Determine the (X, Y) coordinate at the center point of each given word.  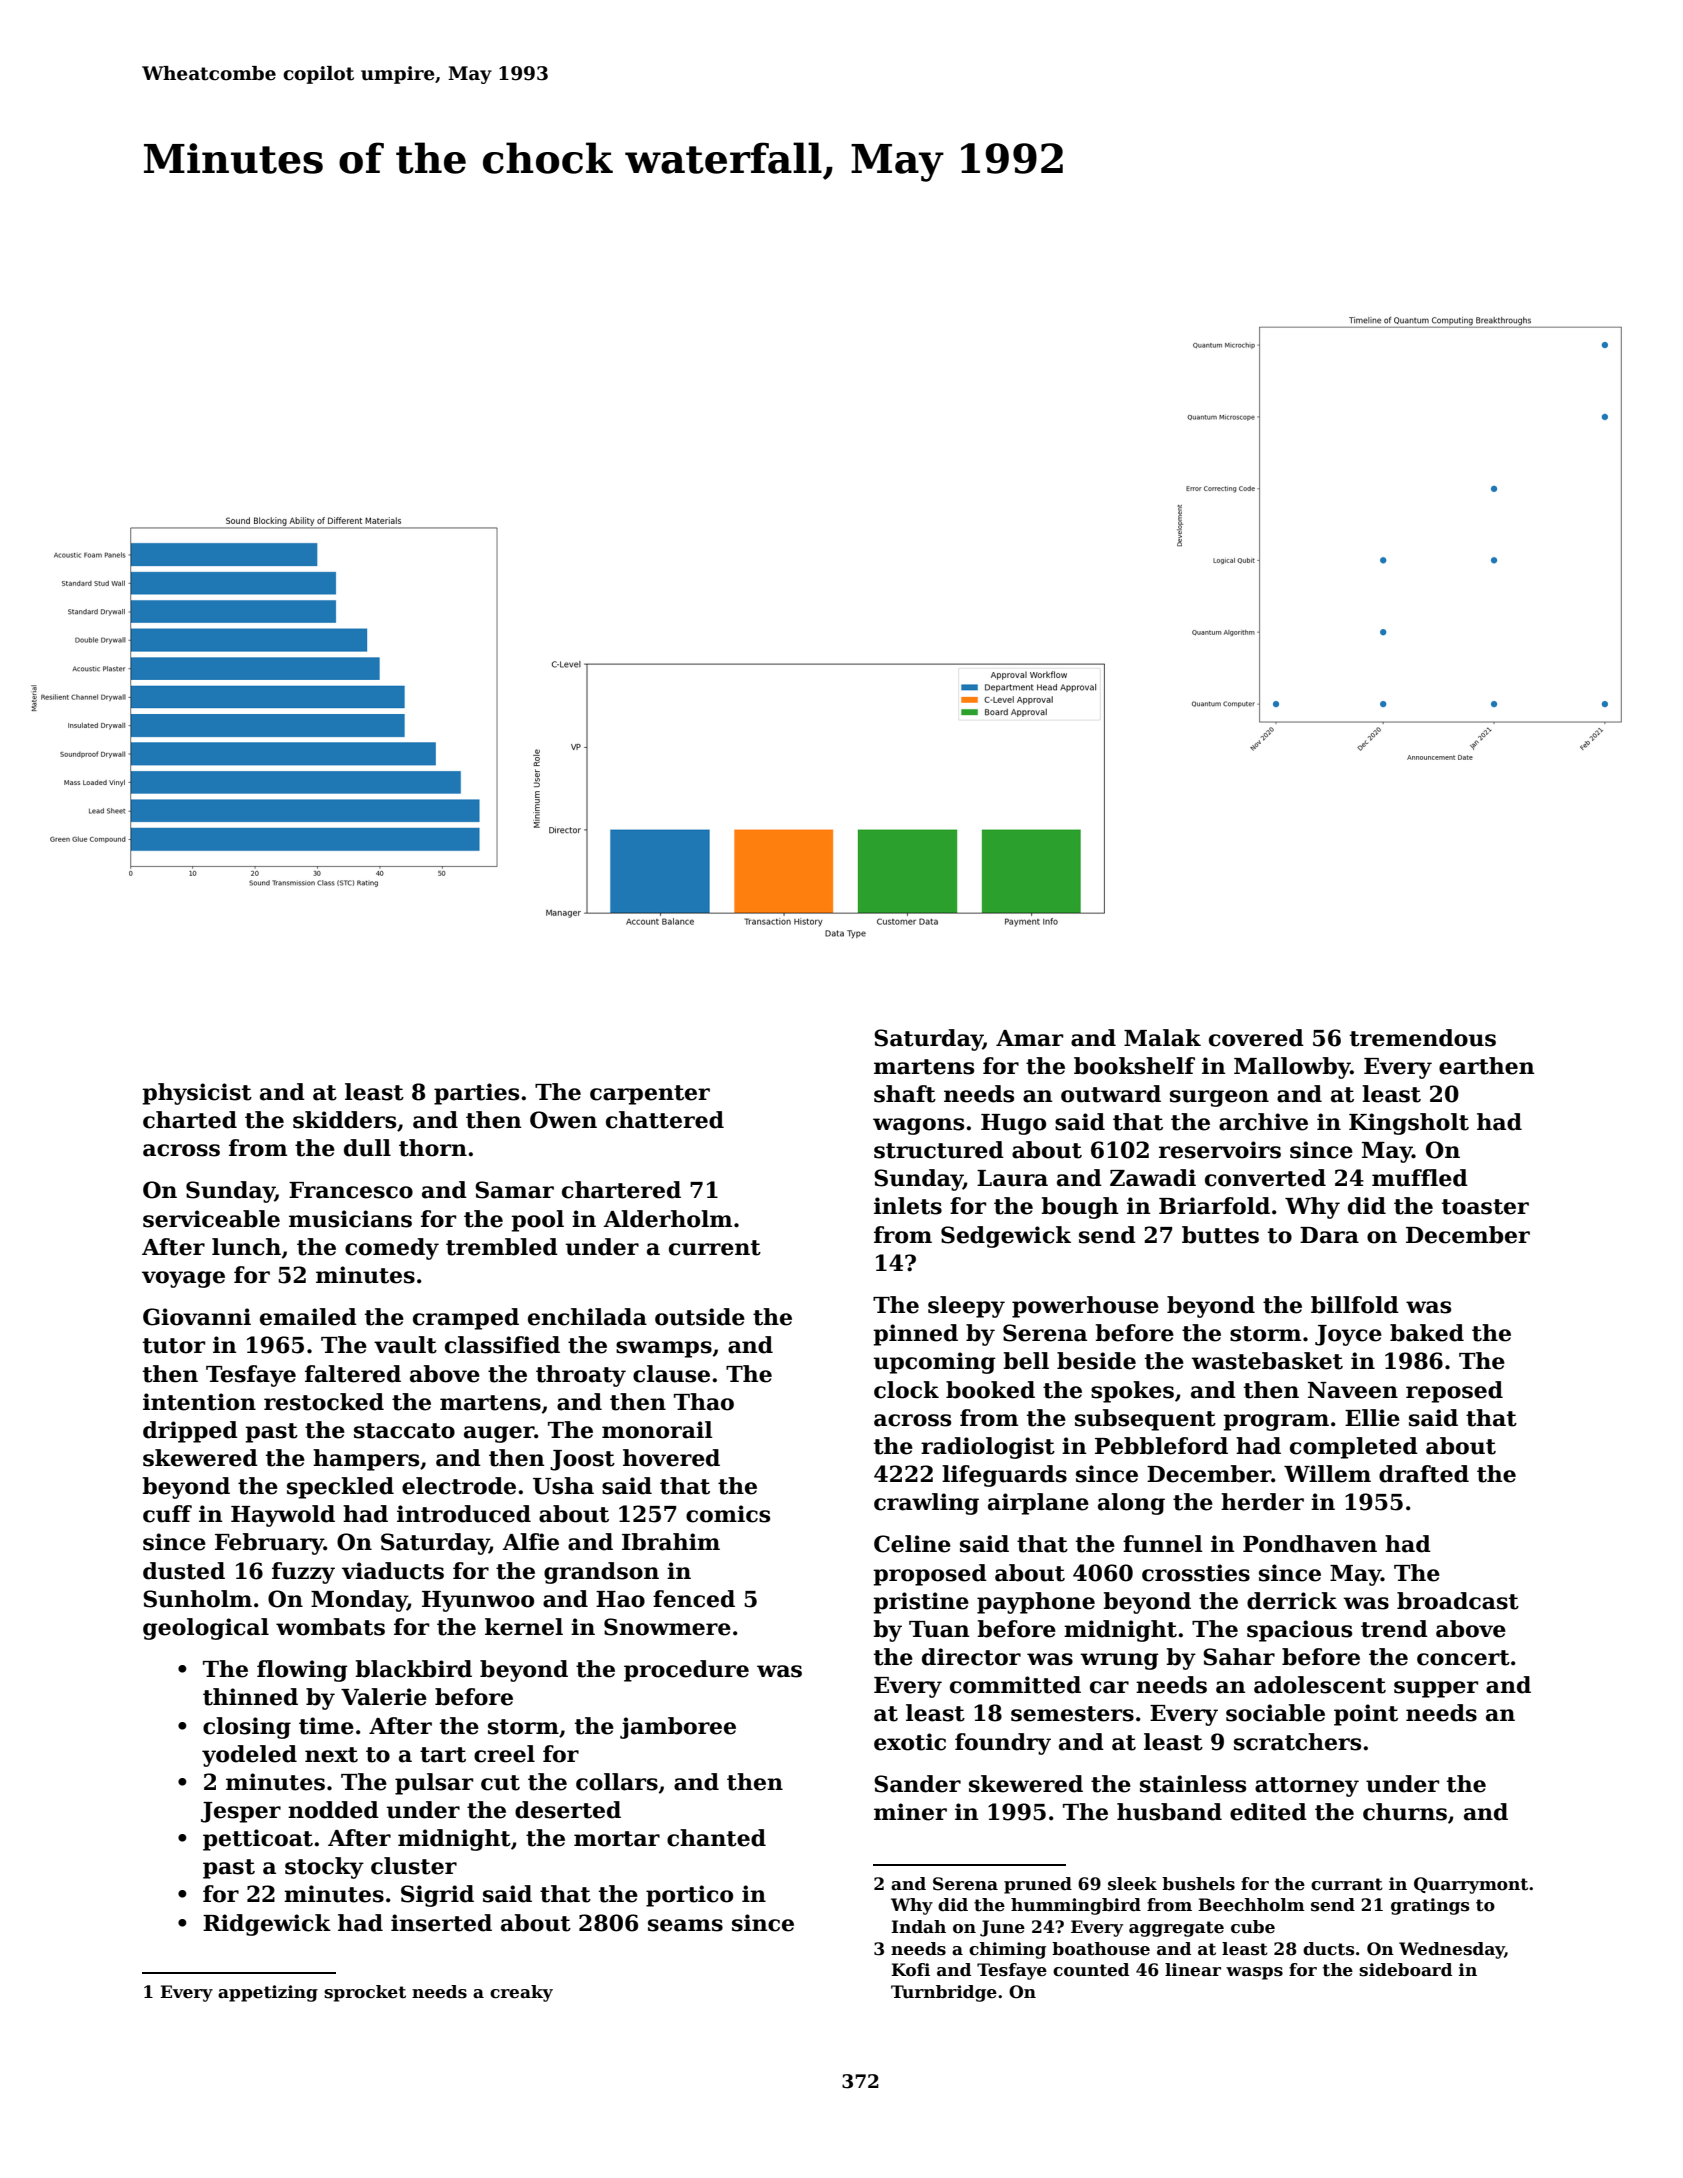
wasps (1254, 1973)
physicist (197, 1094)
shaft (905, 1094)
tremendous (1423, 1038)
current (715, 1248)
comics (728, 1514)
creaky (521, 1993)
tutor (174, 1346)
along (1131, 1504)
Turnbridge (944, 1993)
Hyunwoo (478, 1601)
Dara (1329, 1235)
